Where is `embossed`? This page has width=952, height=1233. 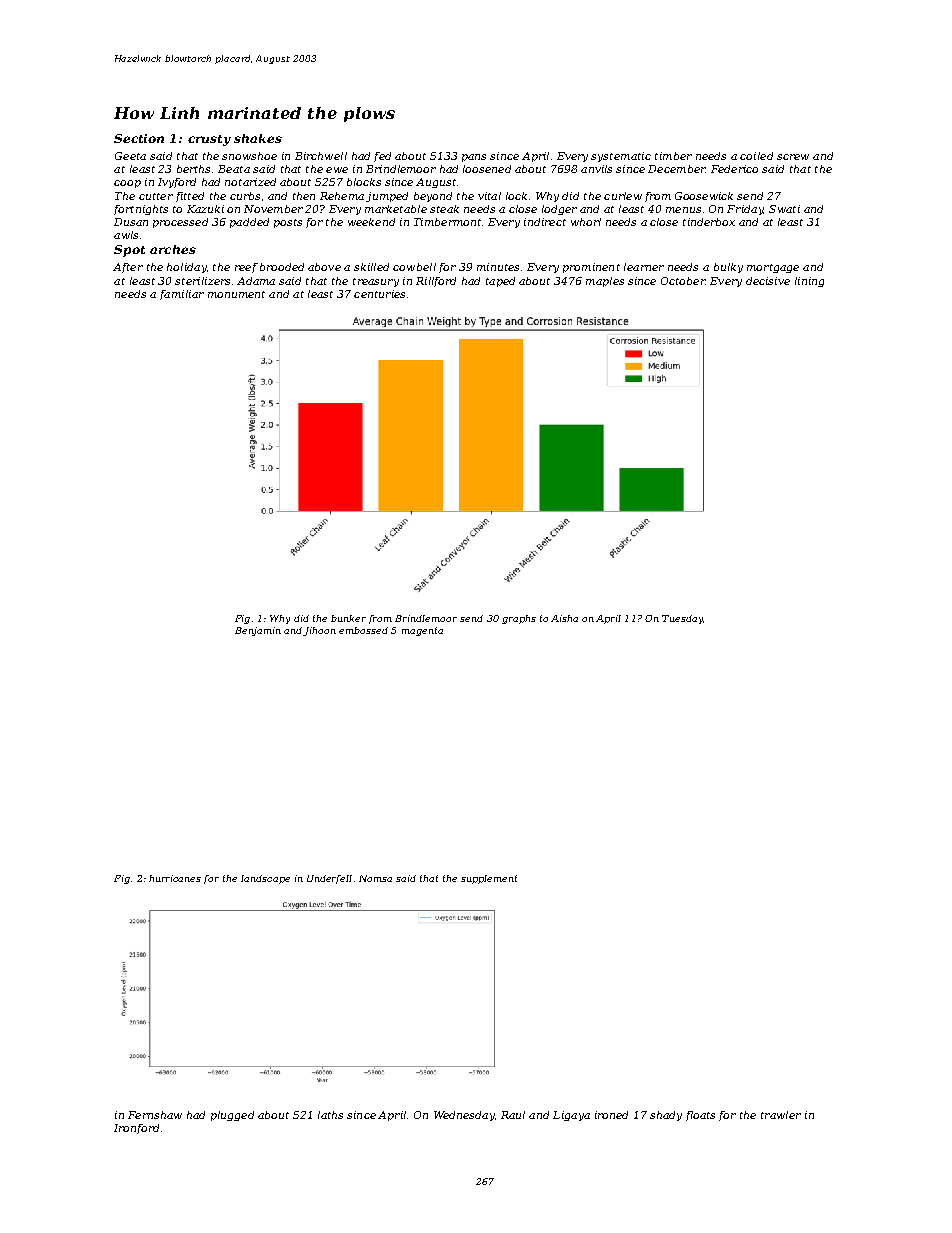 embossed is located at coordinates (363, 630).
